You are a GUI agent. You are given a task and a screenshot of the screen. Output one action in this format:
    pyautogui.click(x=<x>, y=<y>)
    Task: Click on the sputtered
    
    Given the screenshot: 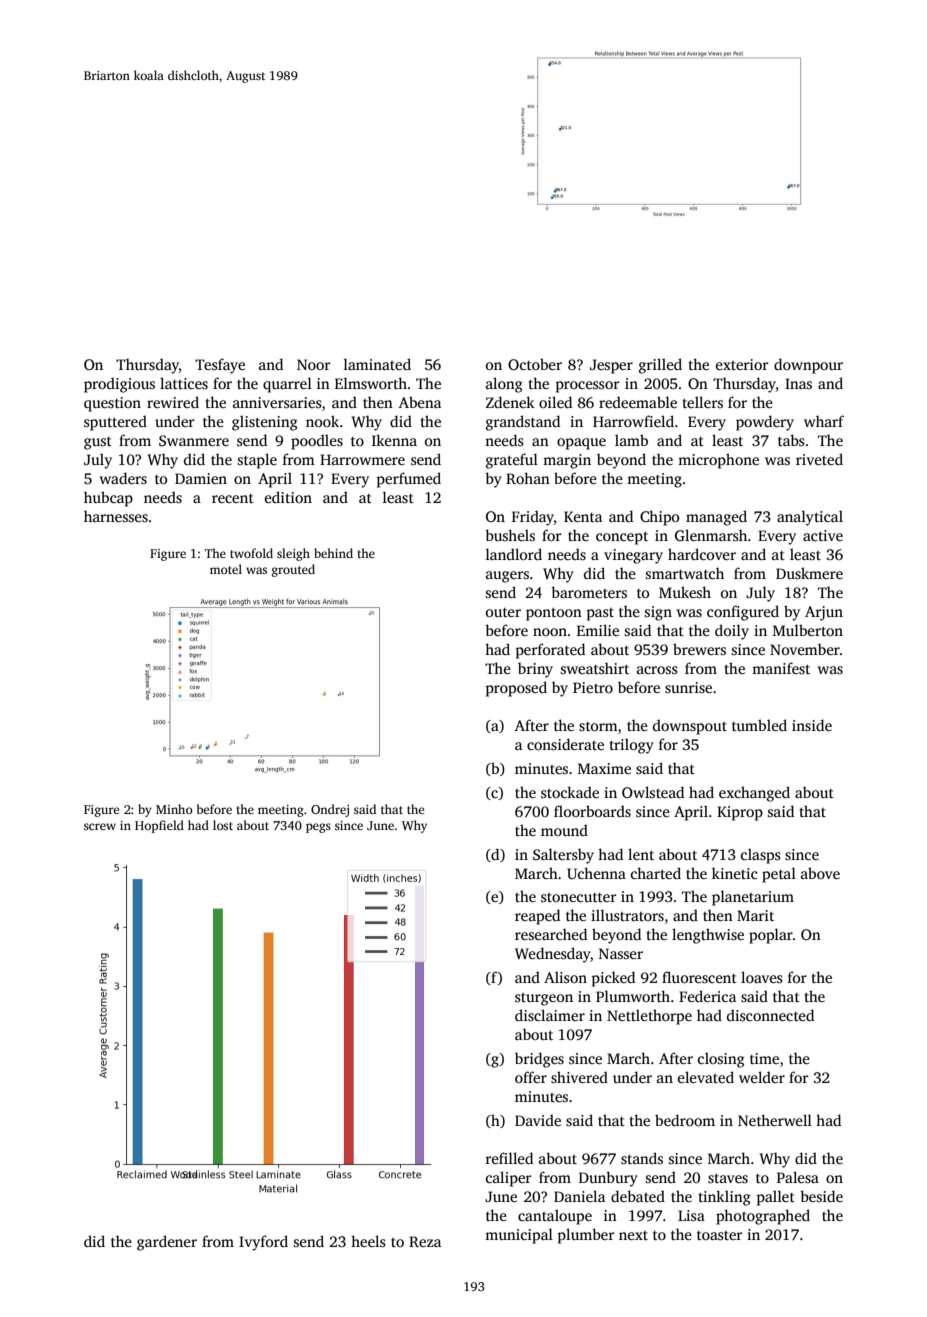 What is the action you would take?
    pyautogui.click(x=115, y=423)
